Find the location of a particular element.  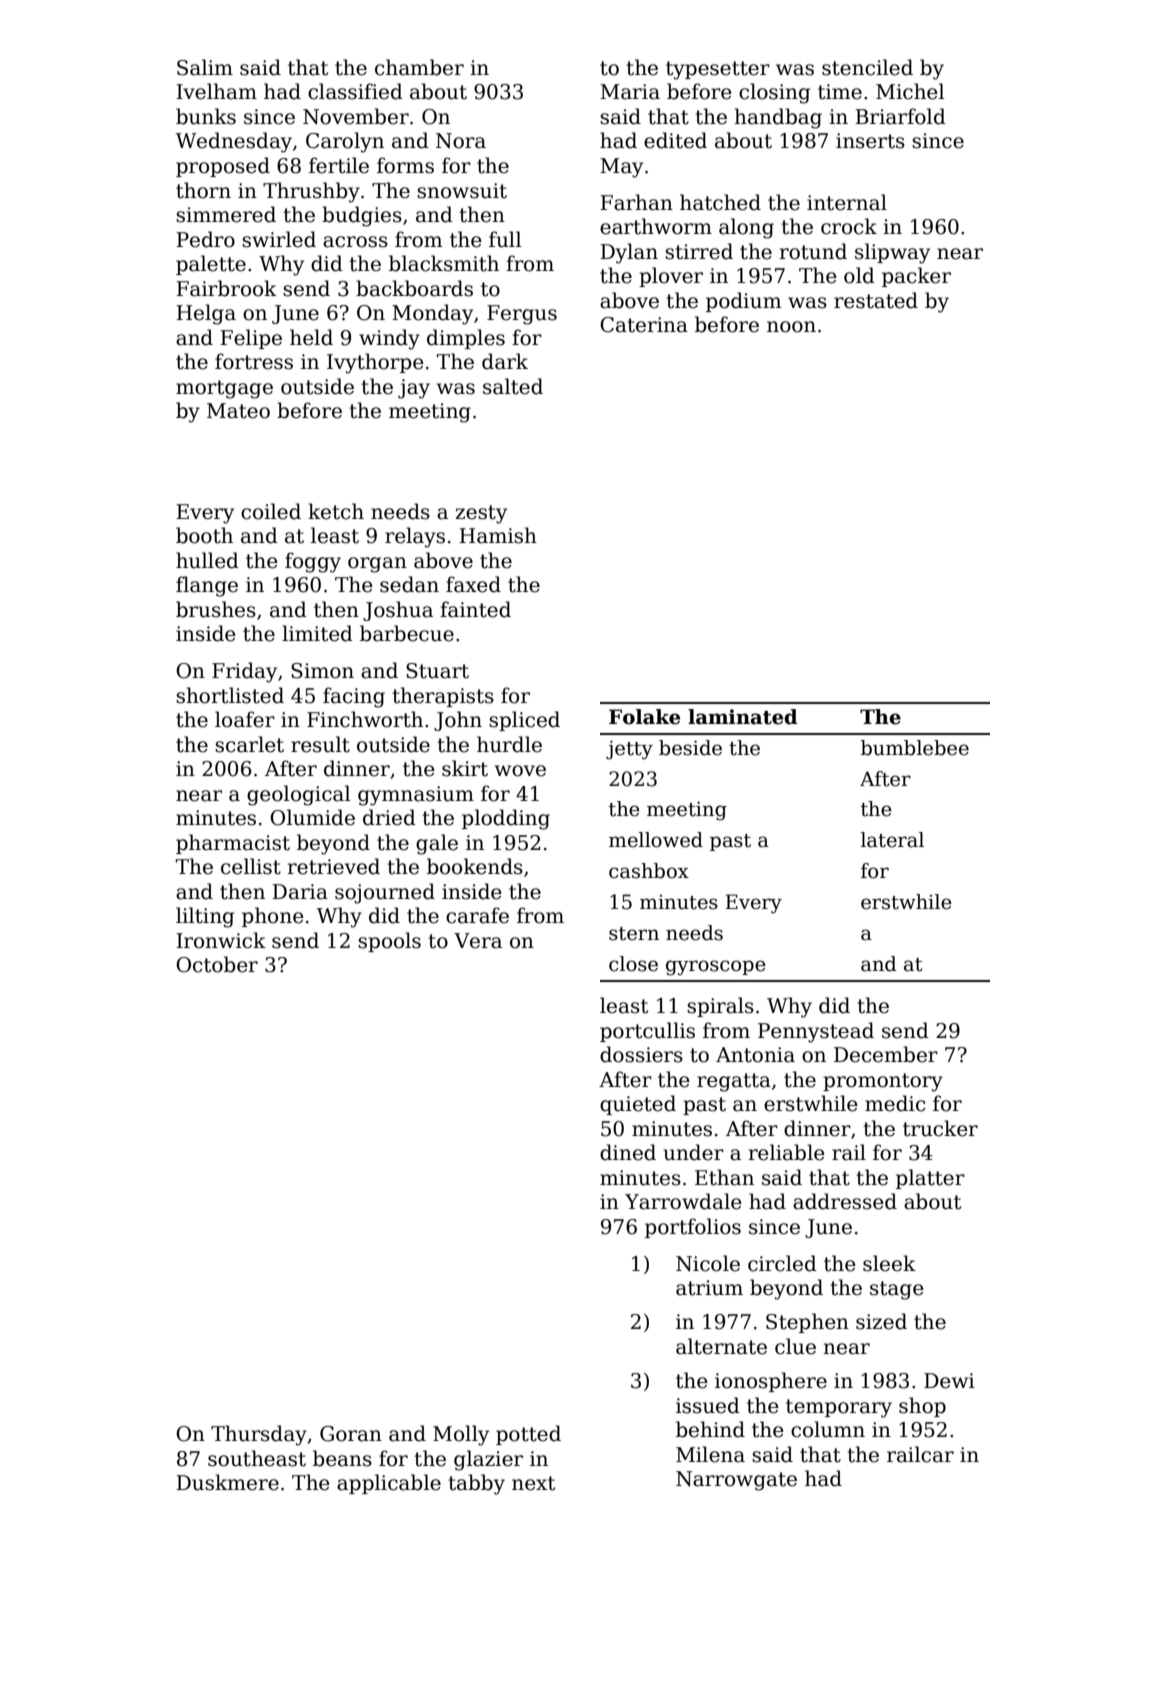

noon is located at coordinates (791, 327).
